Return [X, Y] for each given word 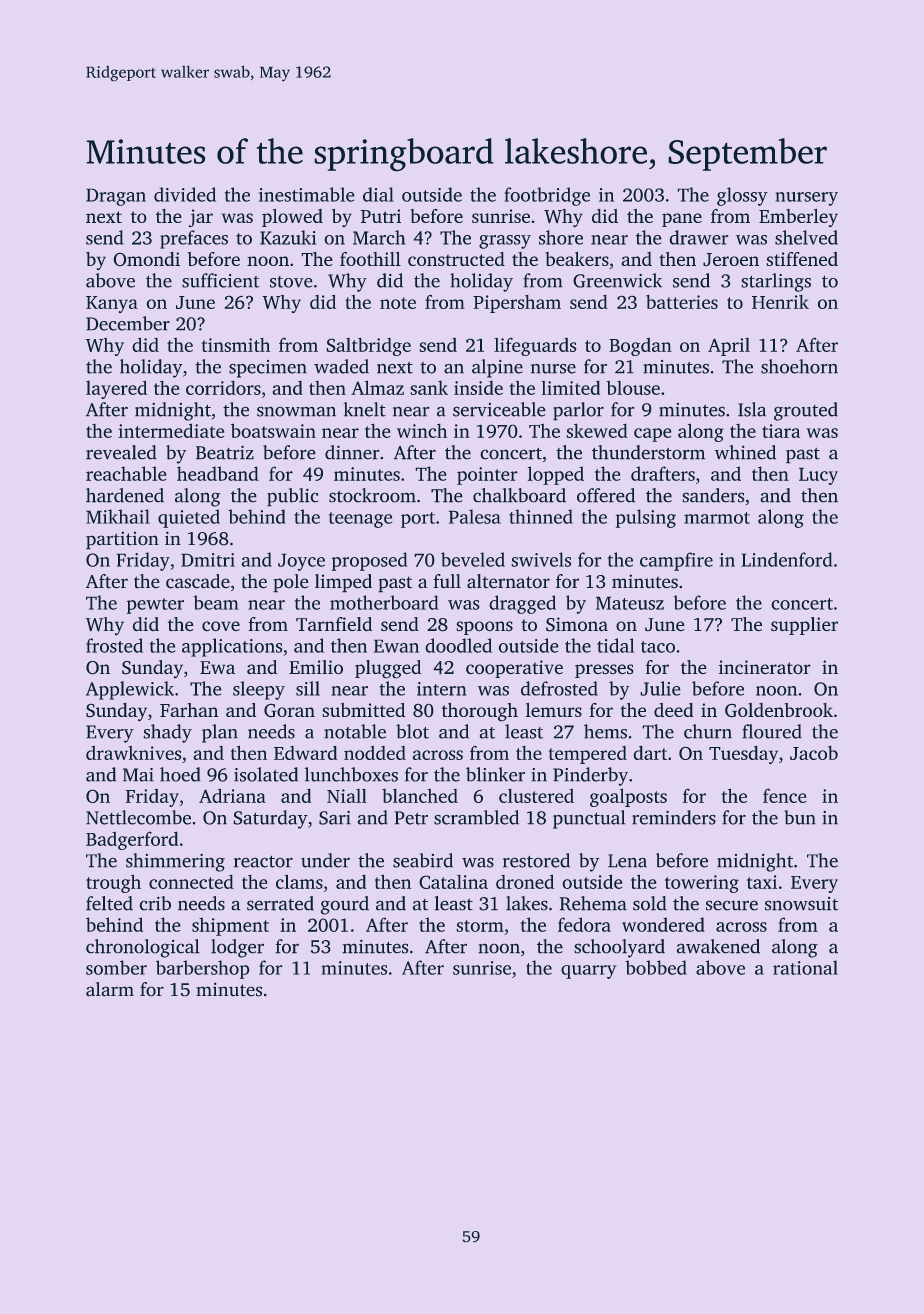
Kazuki [288, 237]
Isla [752, 409]
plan [220, 733]
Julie [660, 688]
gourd [345, 905]
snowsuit [801, 903]
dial [378, 194]
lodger [237, 948]
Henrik [780, 302]
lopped [556, 475]
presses [604, 671]
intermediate [171, 431]
